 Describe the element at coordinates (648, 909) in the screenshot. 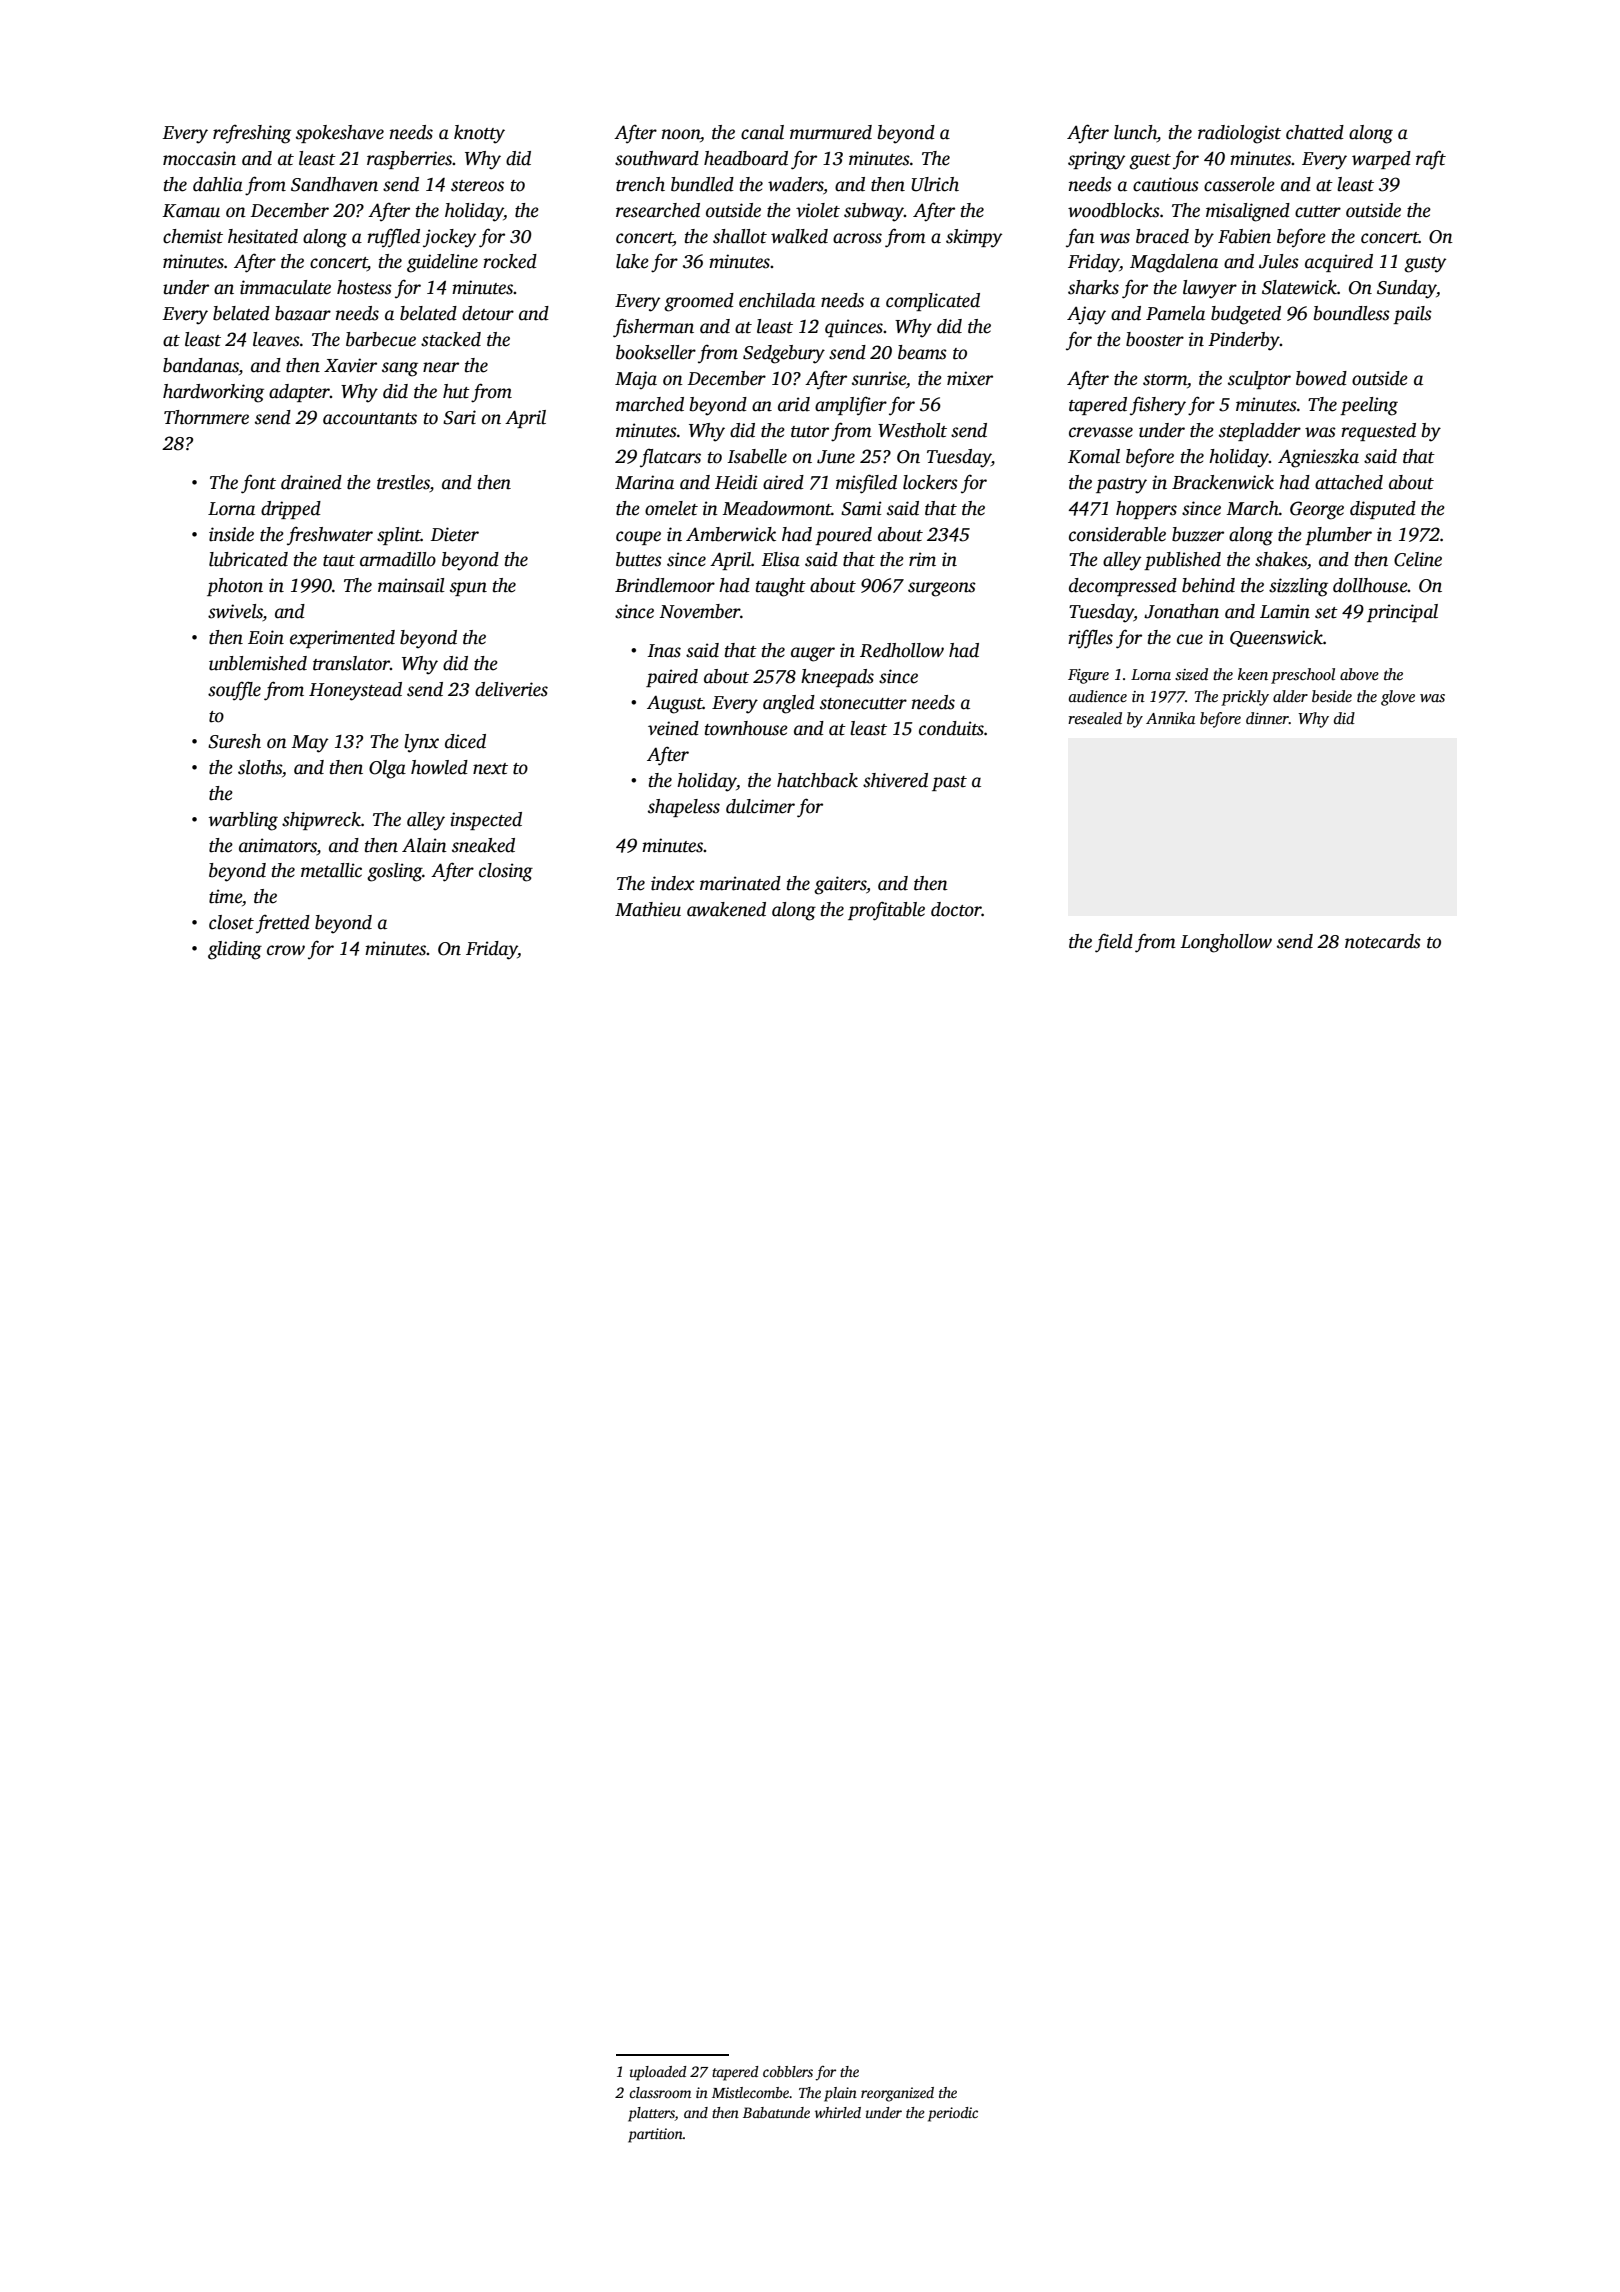

I see `Mathieu` at that location.
